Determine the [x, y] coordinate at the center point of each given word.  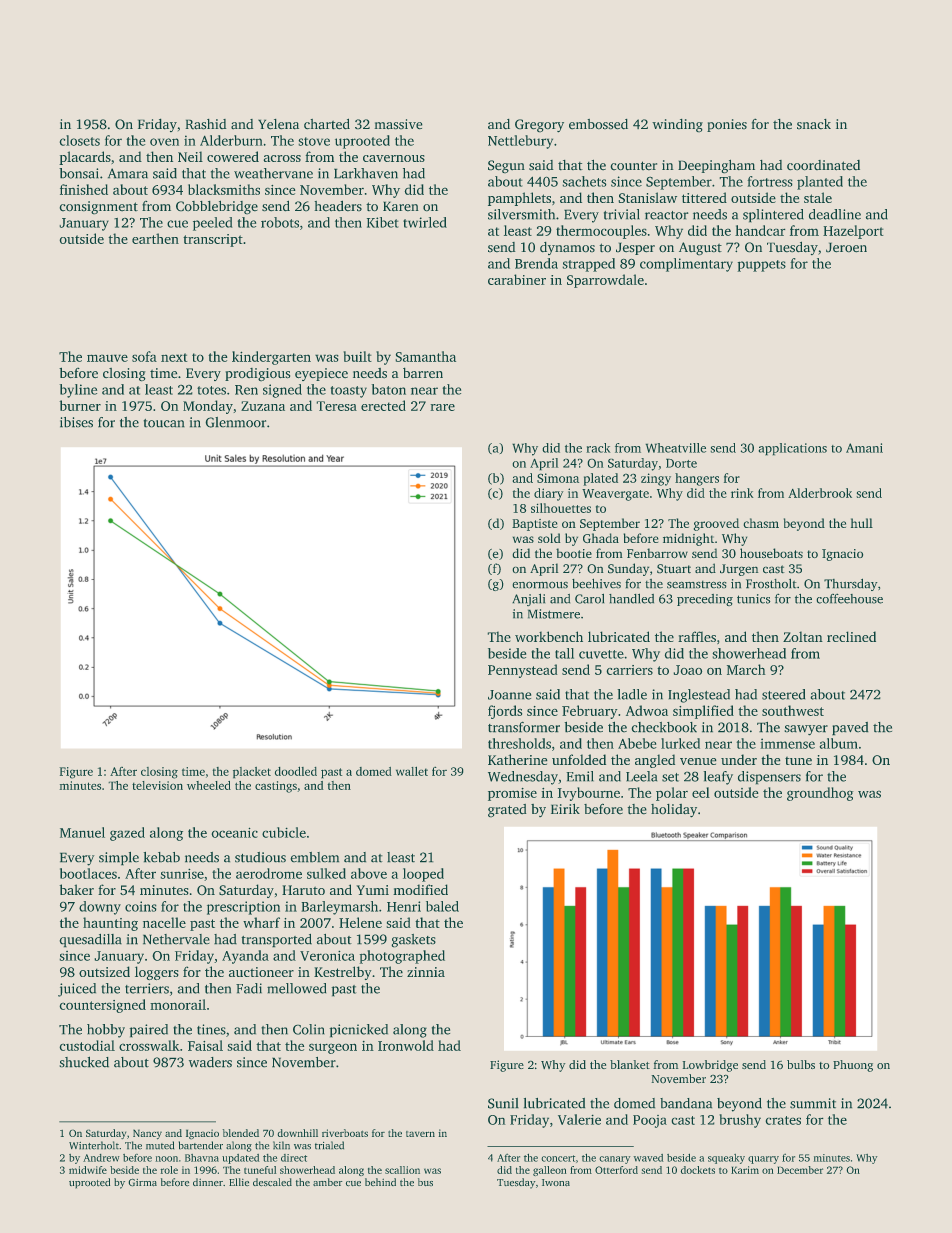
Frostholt [771, 583]
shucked [84, 1062]
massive [398, 124]
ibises [76, 422]
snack [814, 124]
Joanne [509, 695]
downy [100, 908]
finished [84, 189]
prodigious [257, 375]
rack [598, 448]
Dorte [681, 463]
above [369, 873]
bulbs [801, 1064]
